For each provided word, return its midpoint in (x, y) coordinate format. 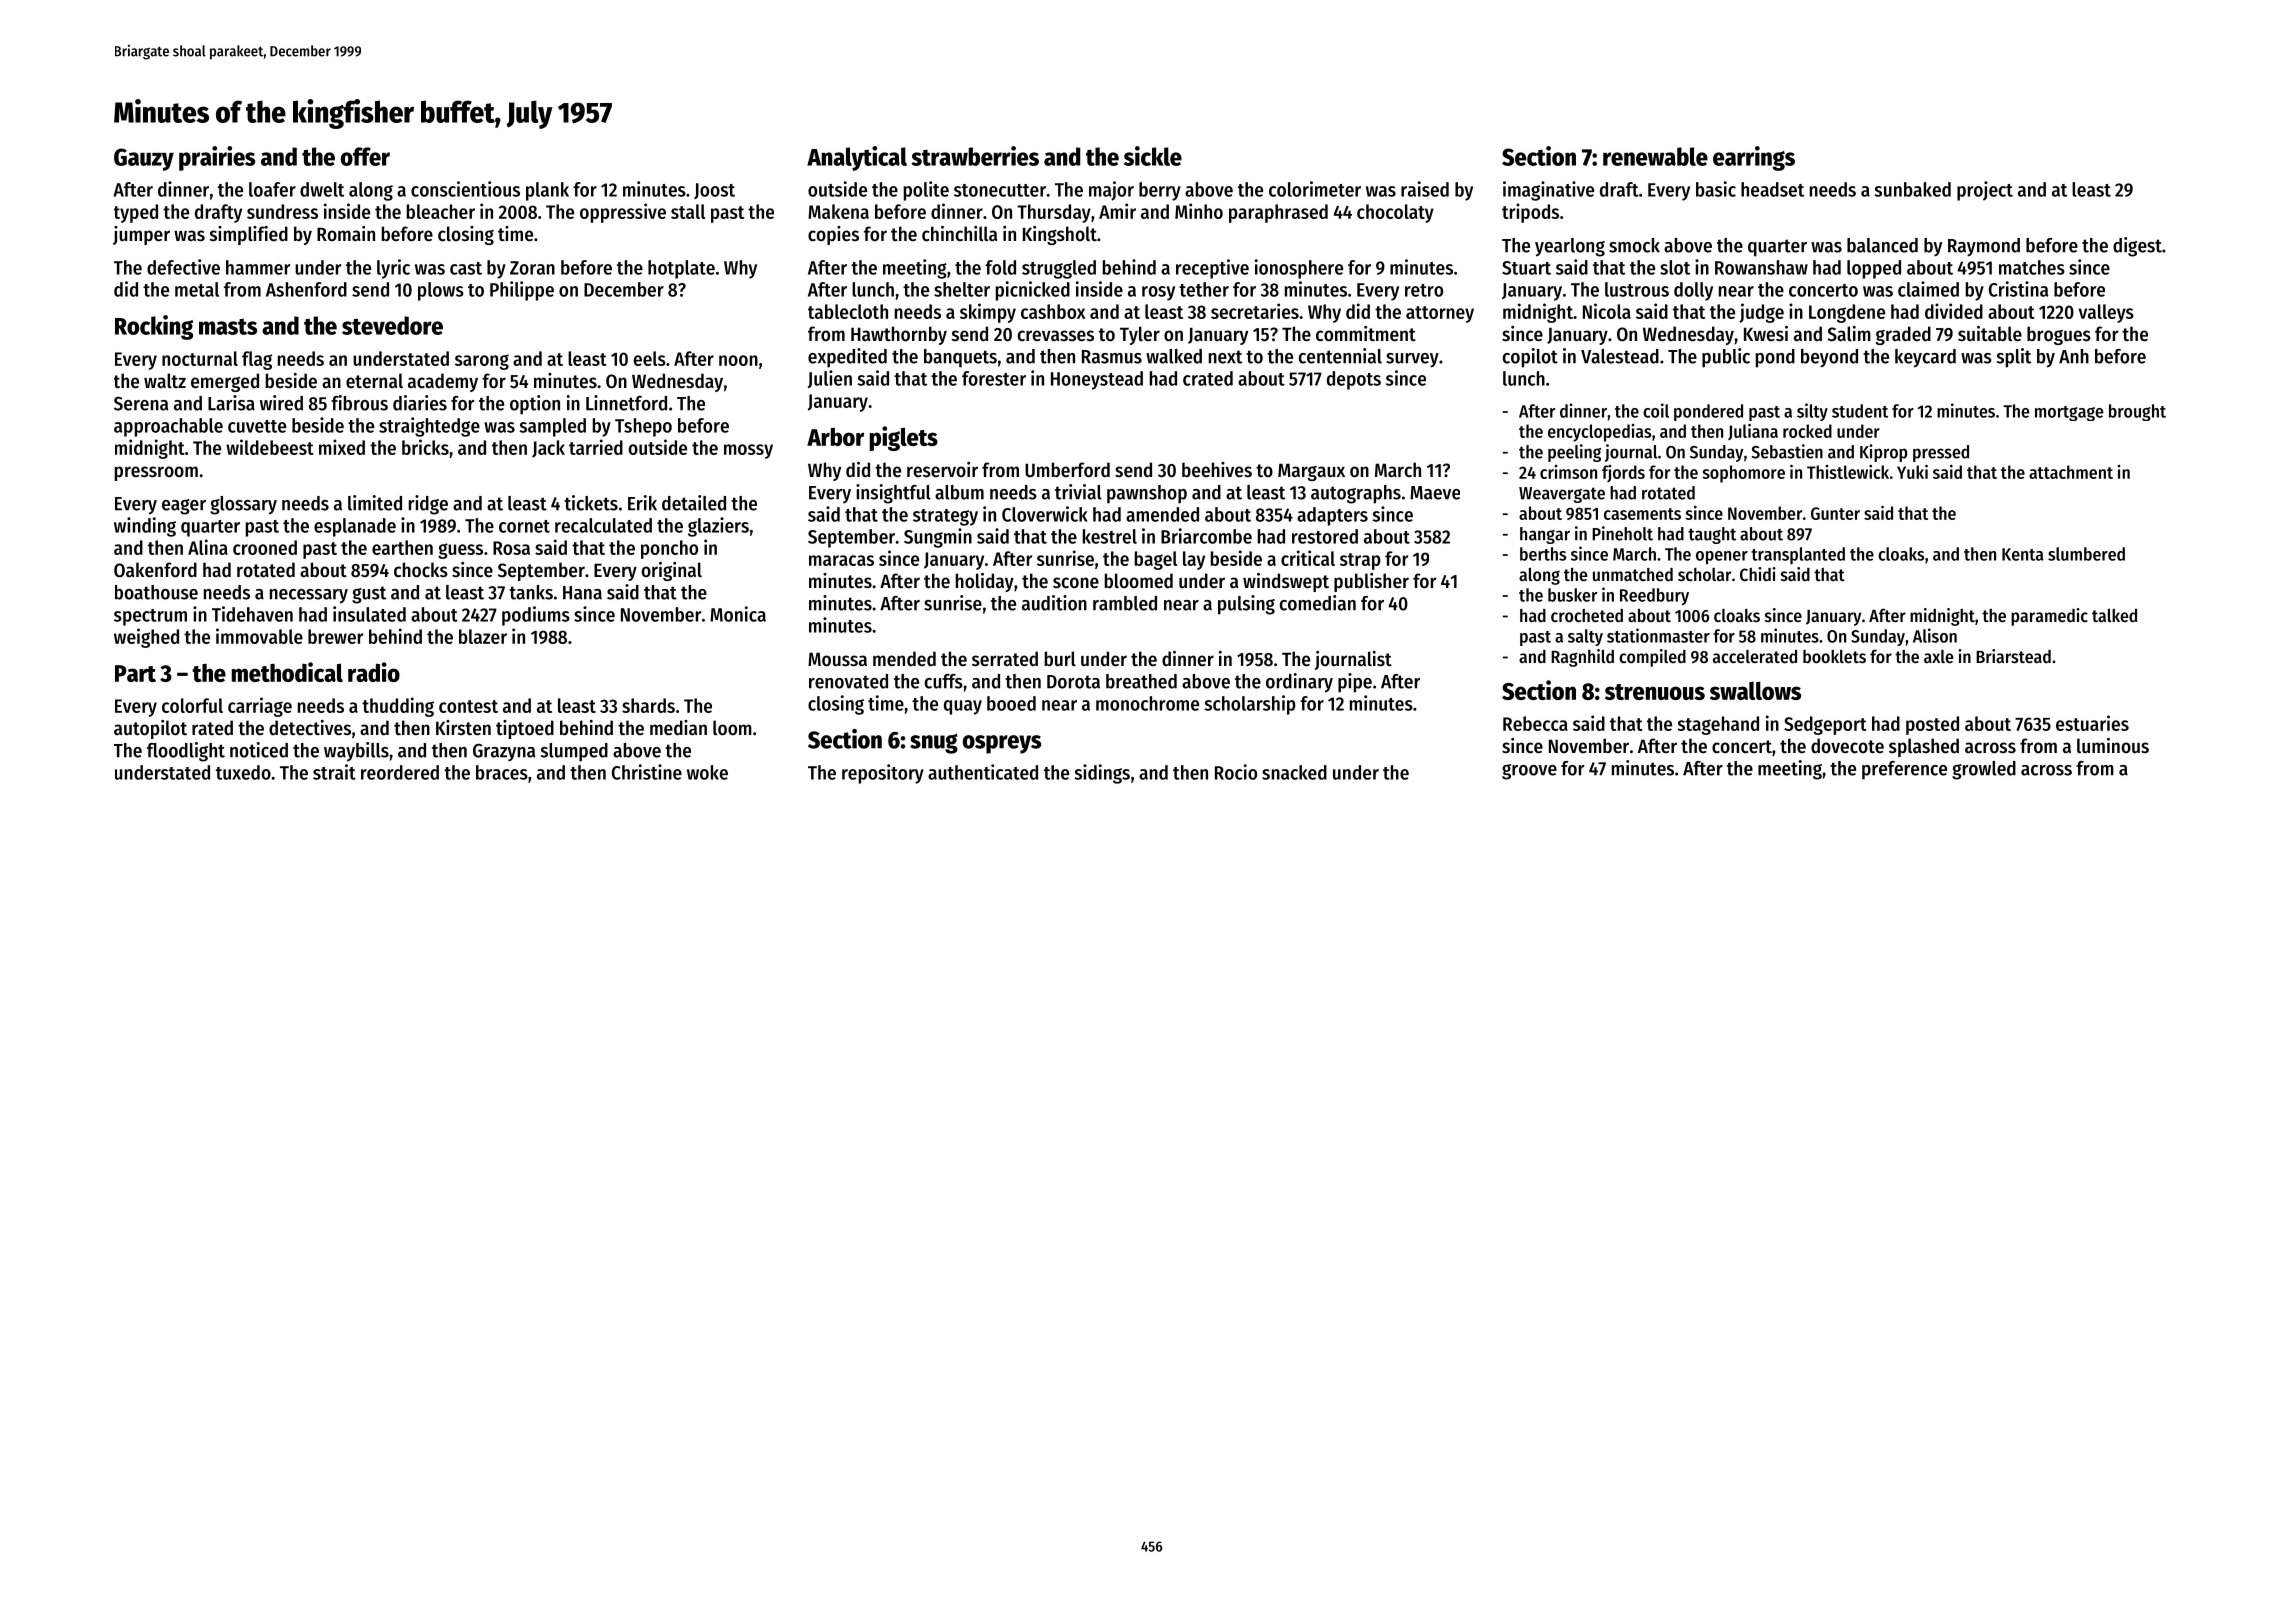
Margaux (1311, 472)
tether (1204, 289)
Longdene (1847, 313)
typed (136, 213)
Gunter (1835, 513)
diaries (420, 403)
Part (135, 673)
